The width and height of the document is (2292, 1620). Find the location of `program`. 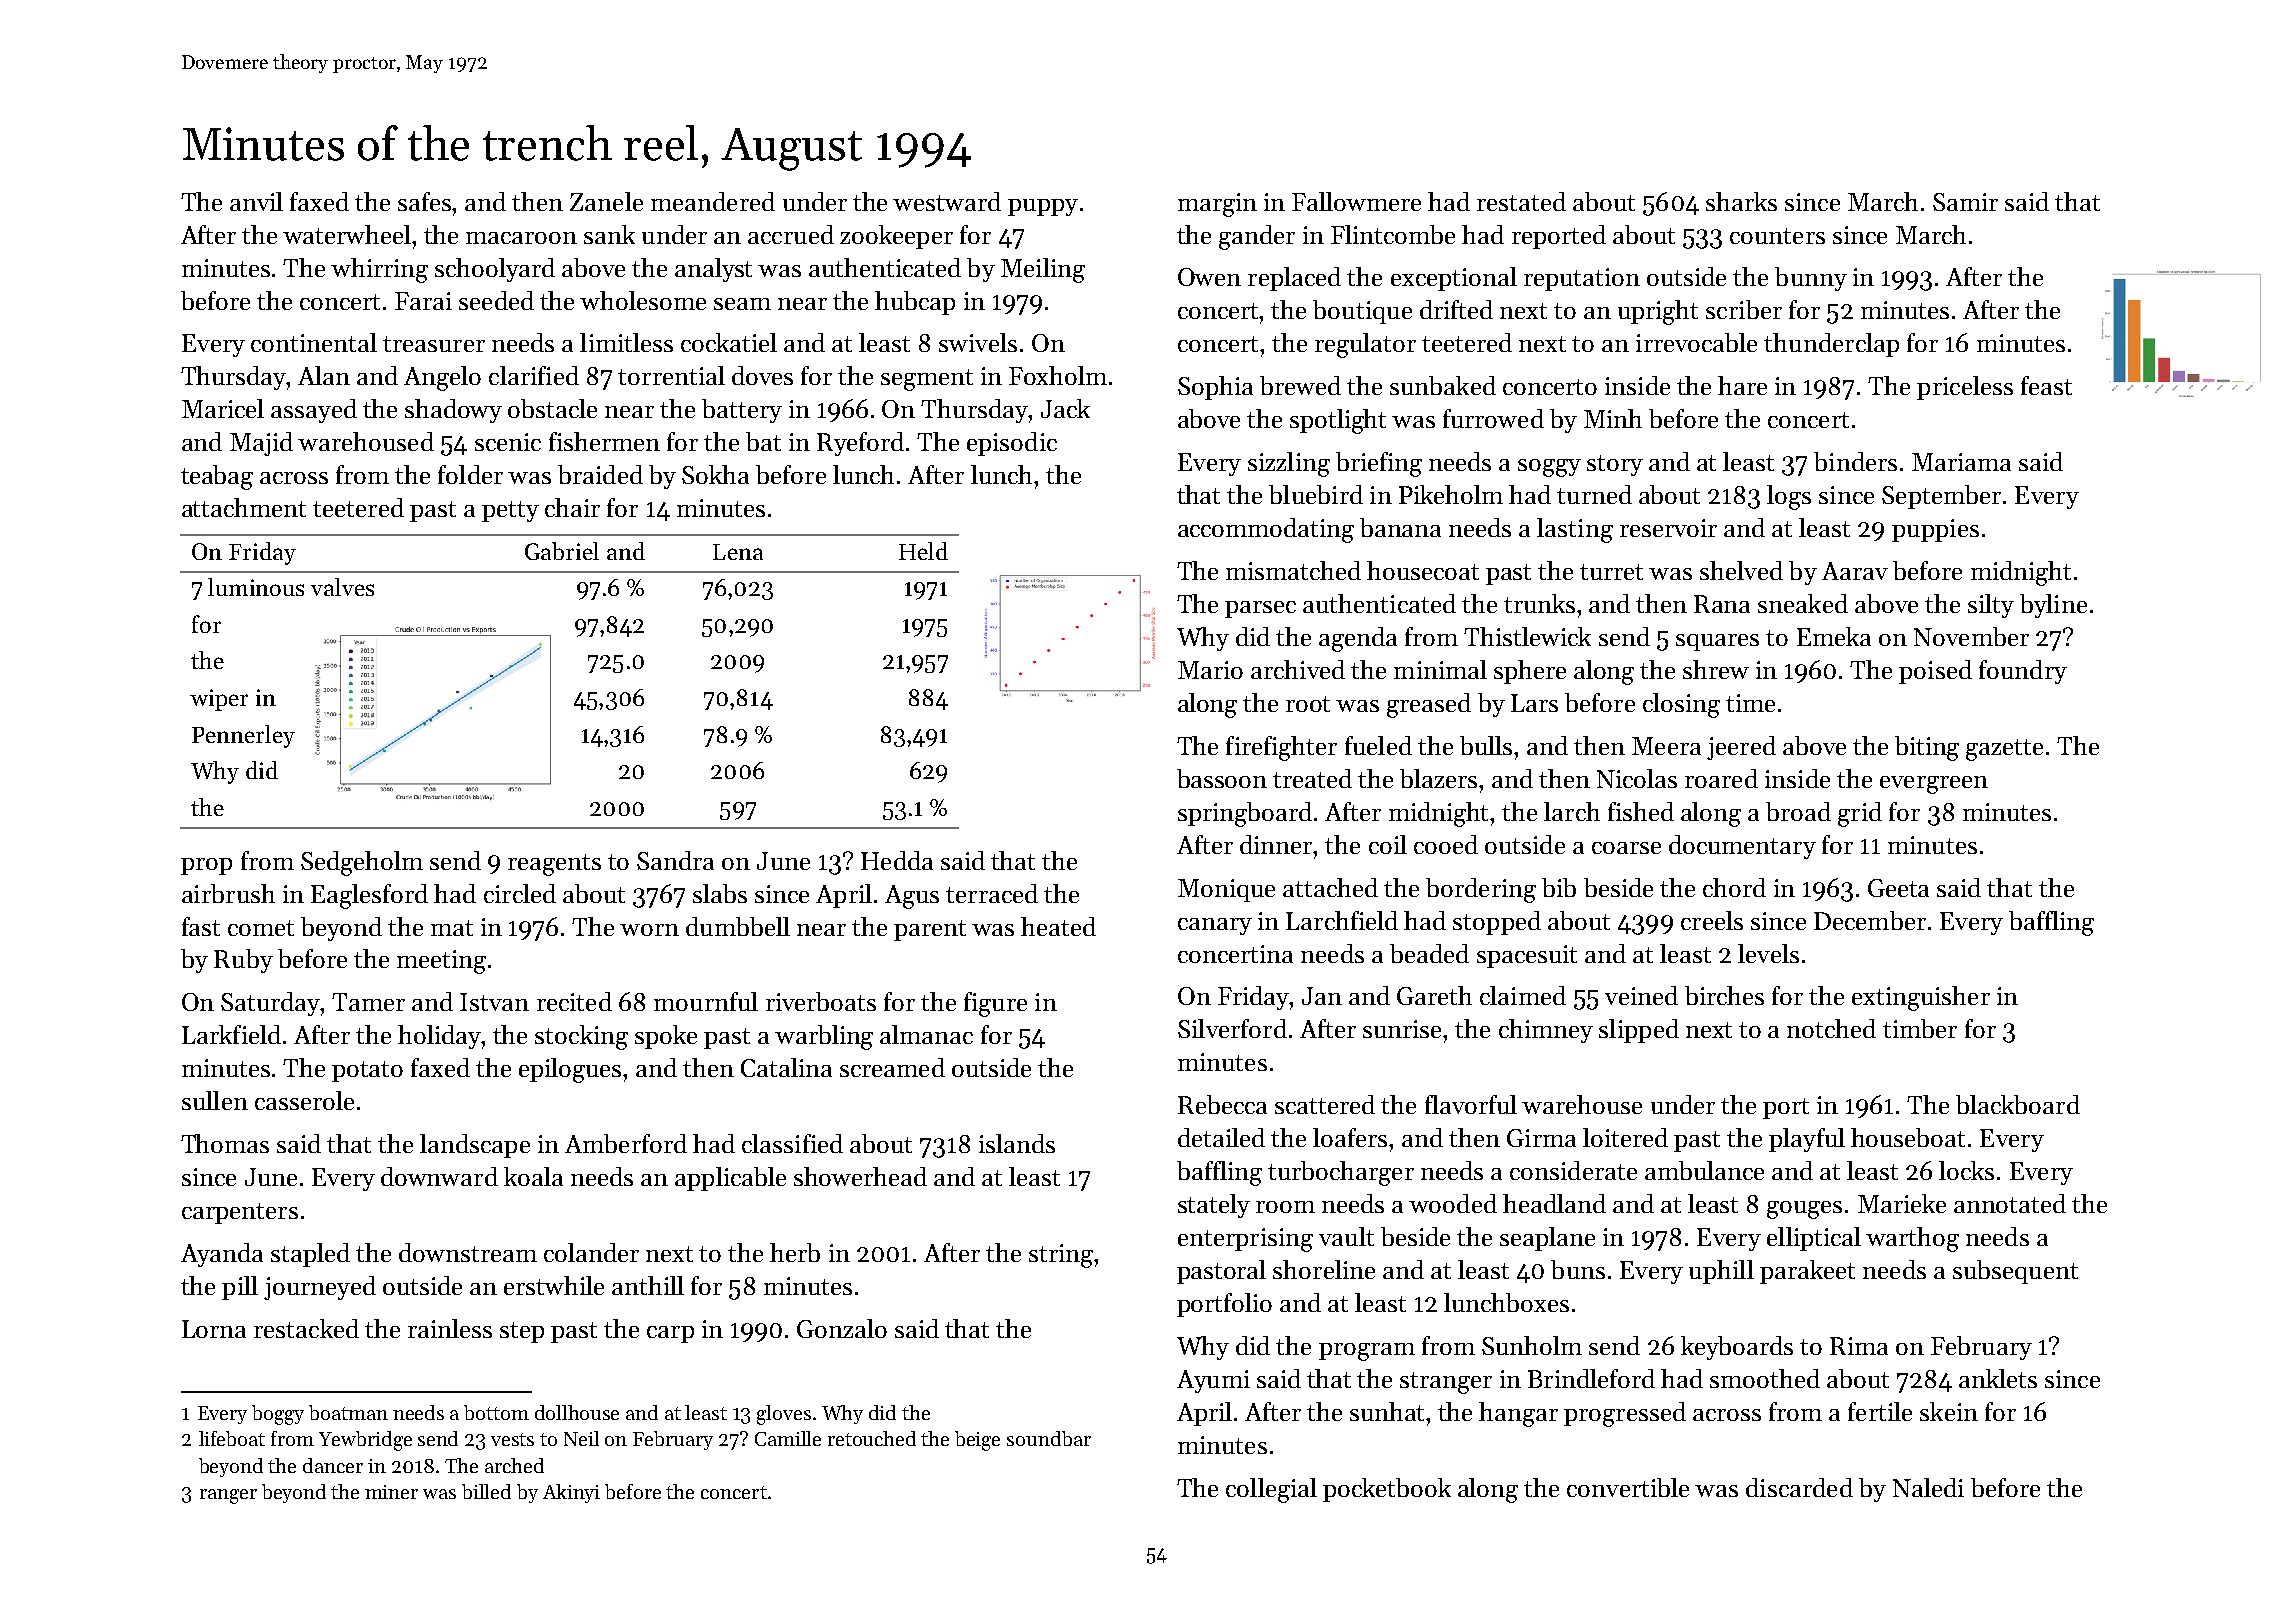

program is located at coordinates (1367, 1352).
